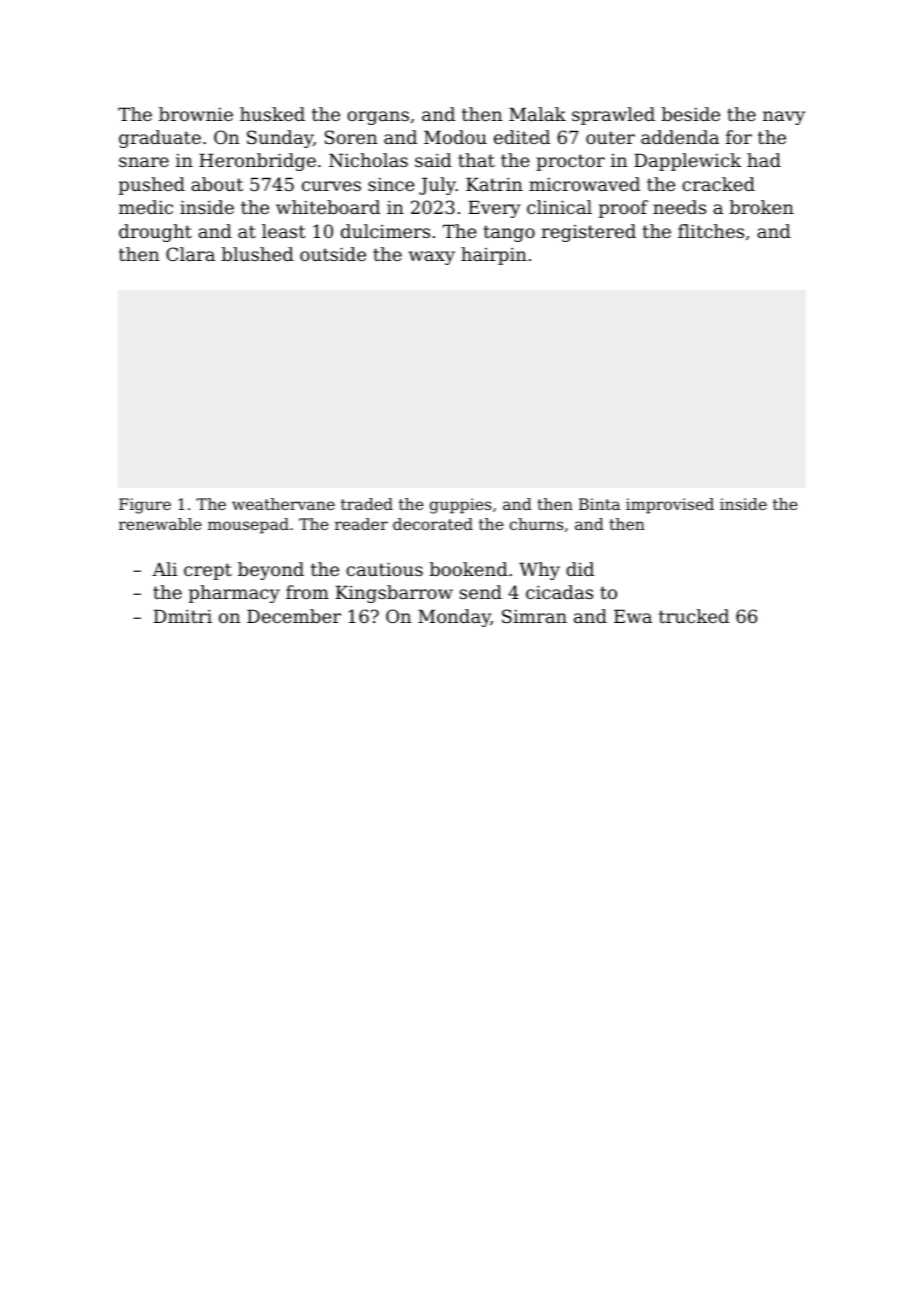 The width and height of the image is (924, 1311). I want to click on hairpin, so click(494, 256).
